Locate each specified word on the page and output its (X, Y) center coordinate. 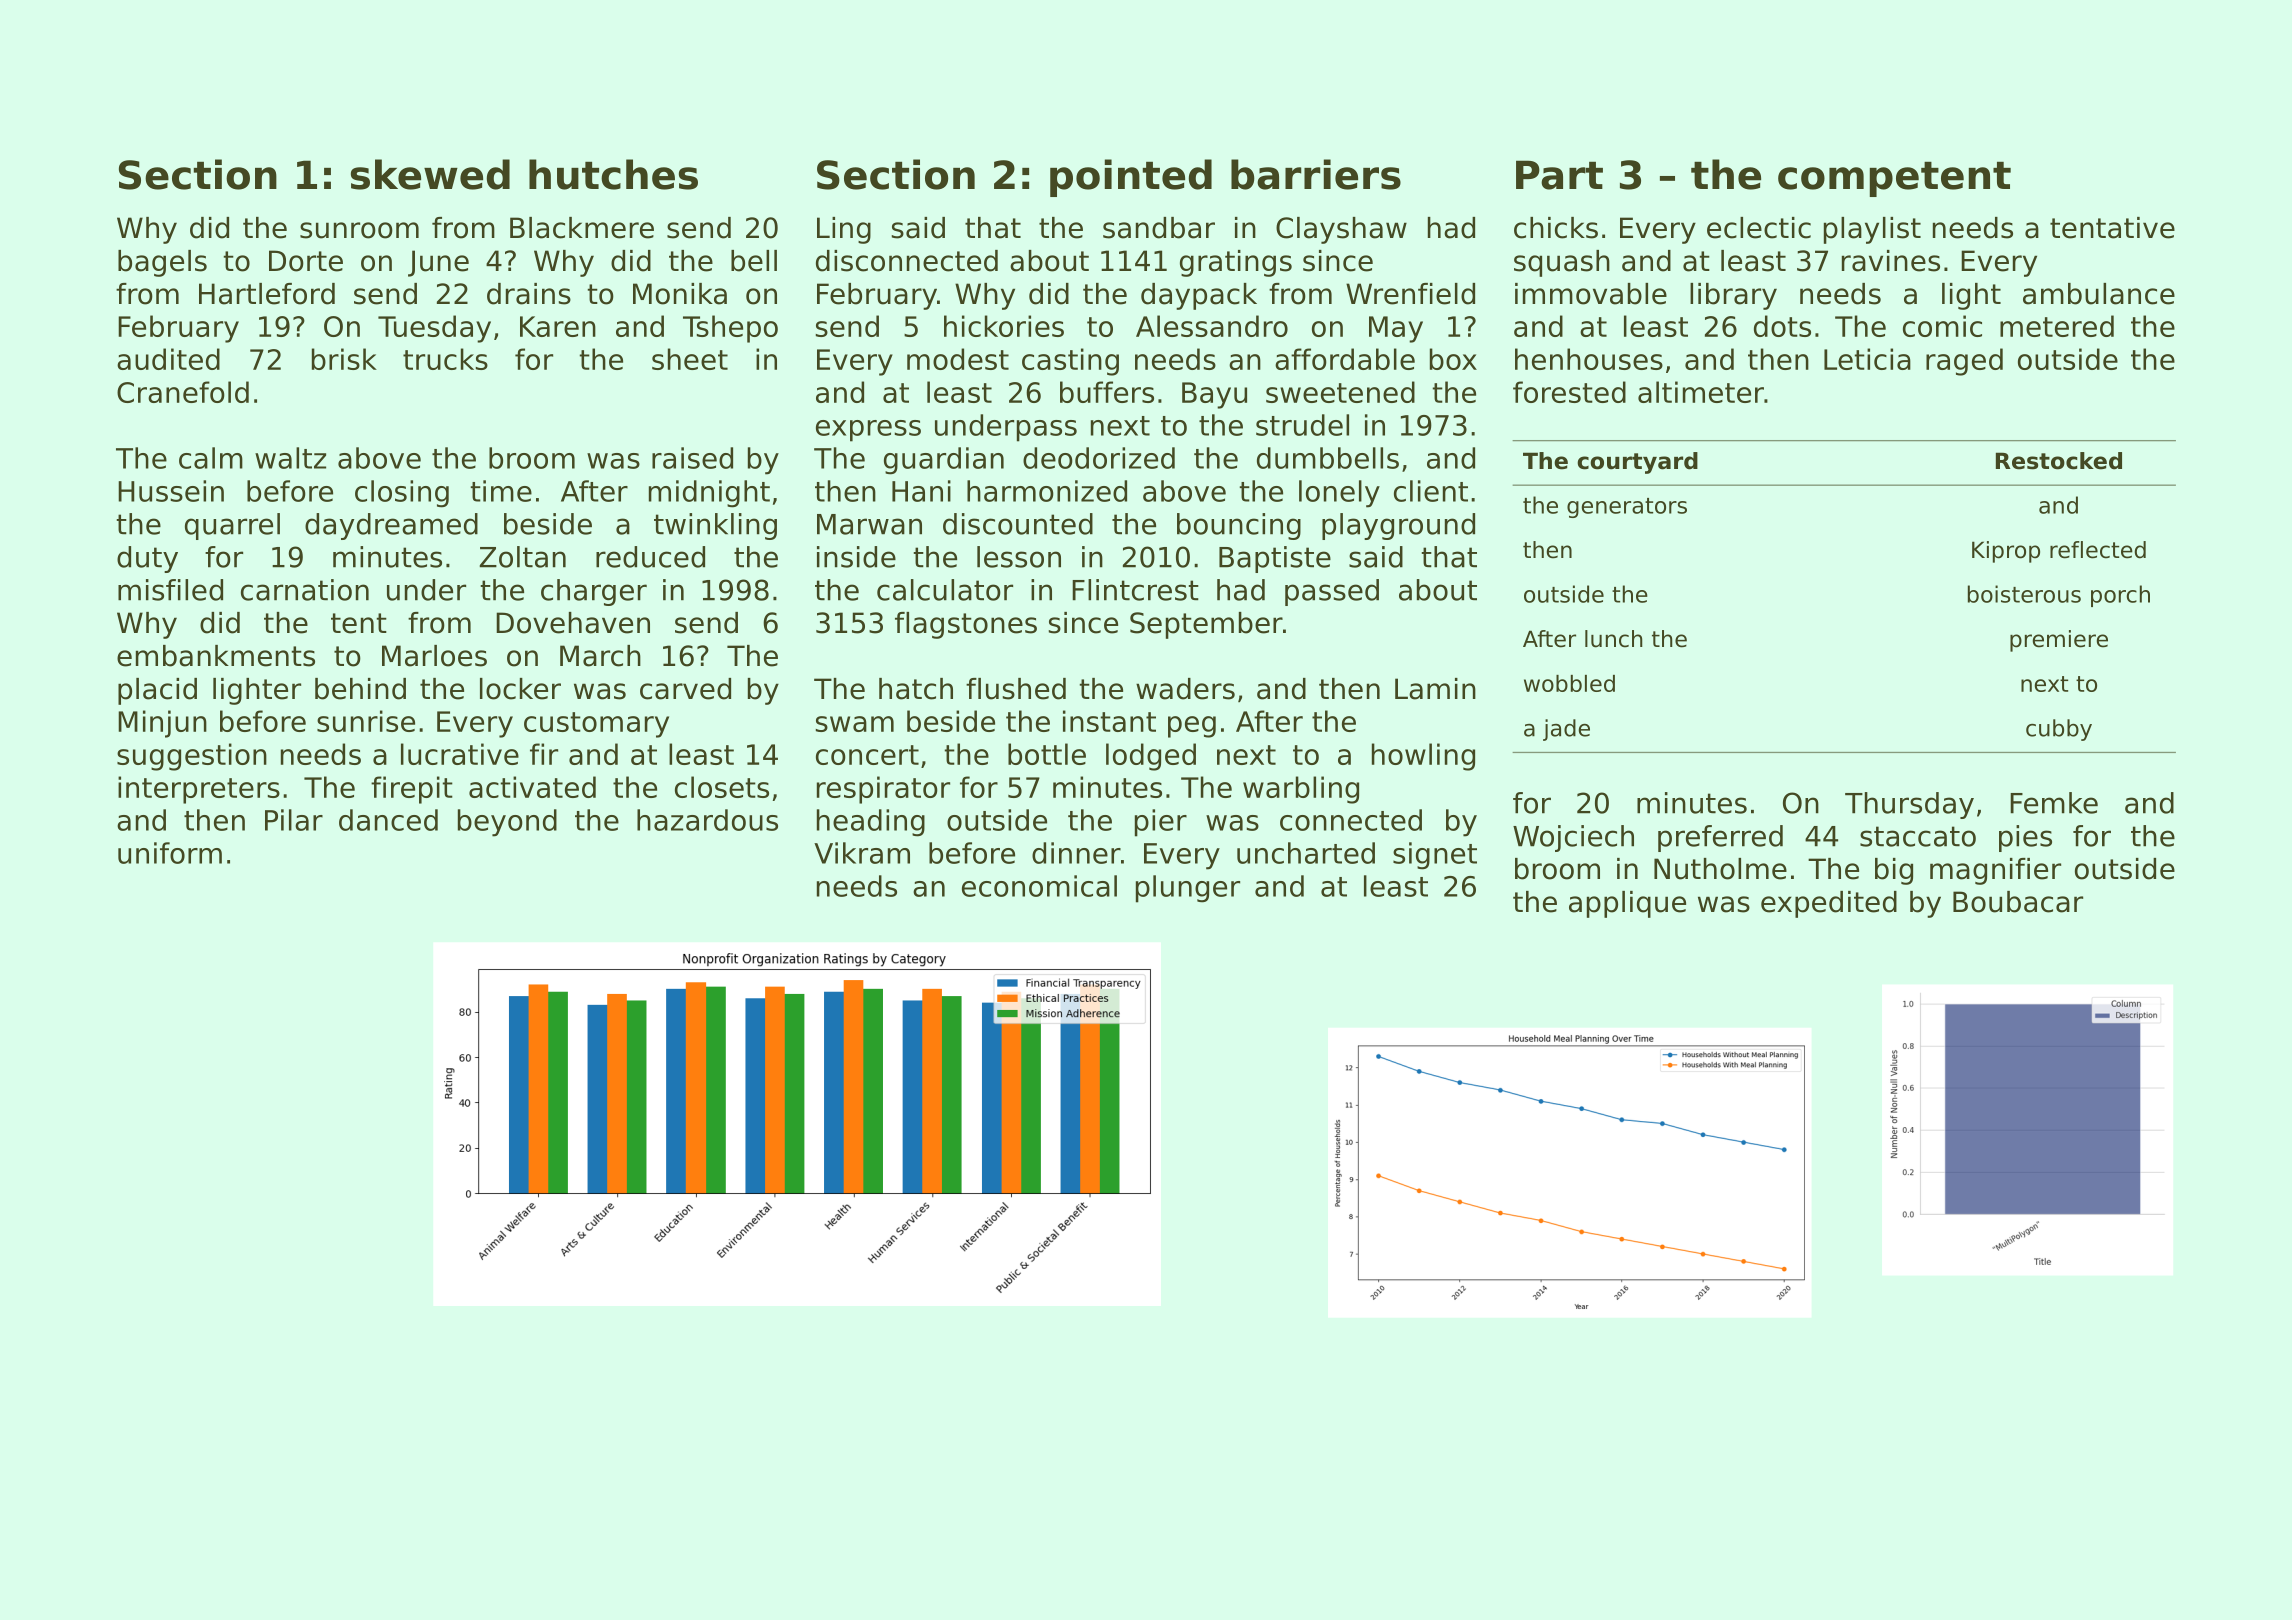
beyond (507, 823)
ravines (1891, 261)
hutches (613, 174)
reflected (2098, 550)
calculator (945, 590)
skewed (430, 174)
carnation (305, 590)
